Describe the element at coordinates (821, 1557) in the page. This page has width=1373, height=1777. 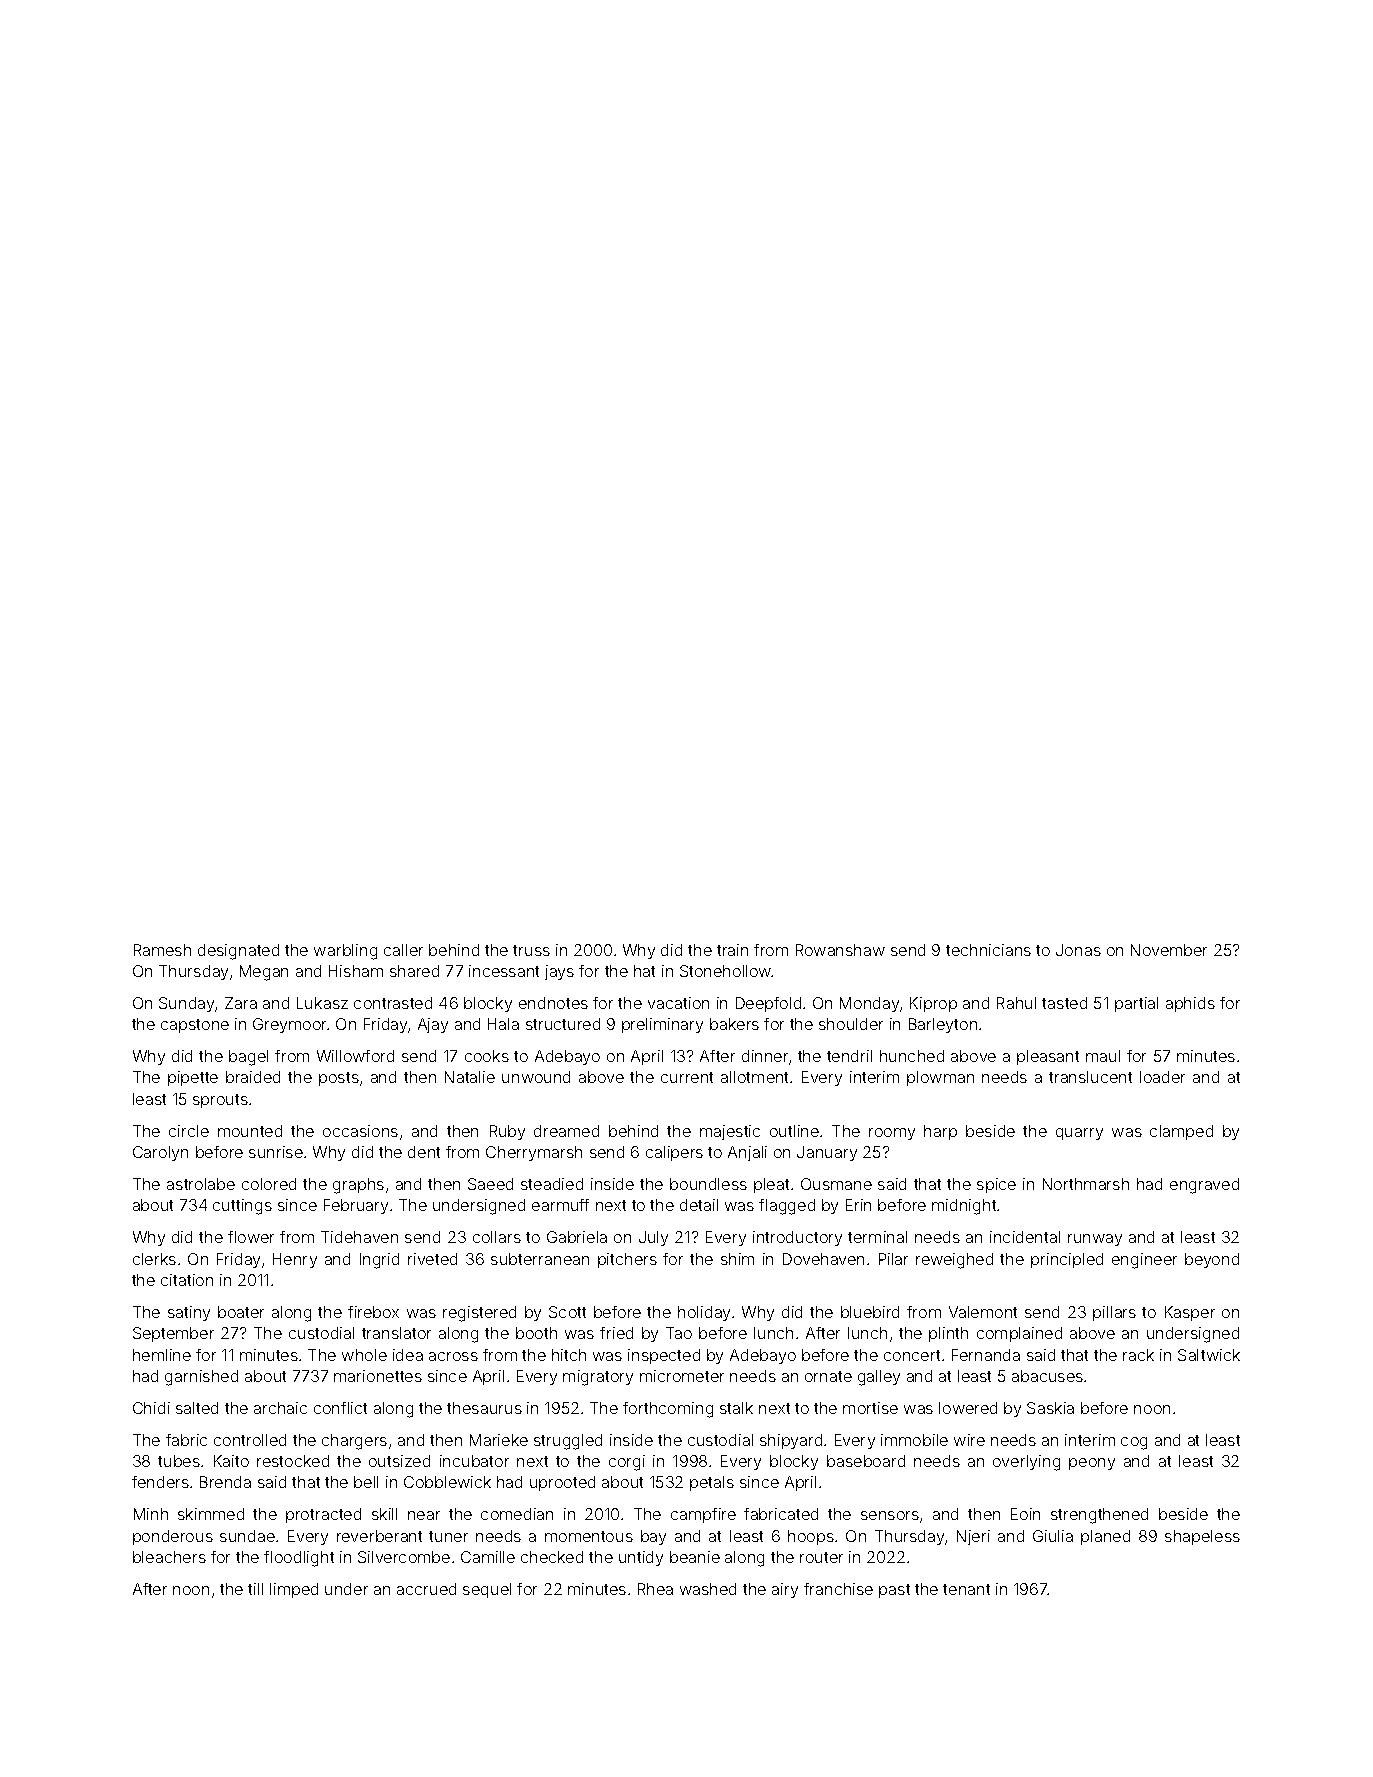
I see `router` at that location.
